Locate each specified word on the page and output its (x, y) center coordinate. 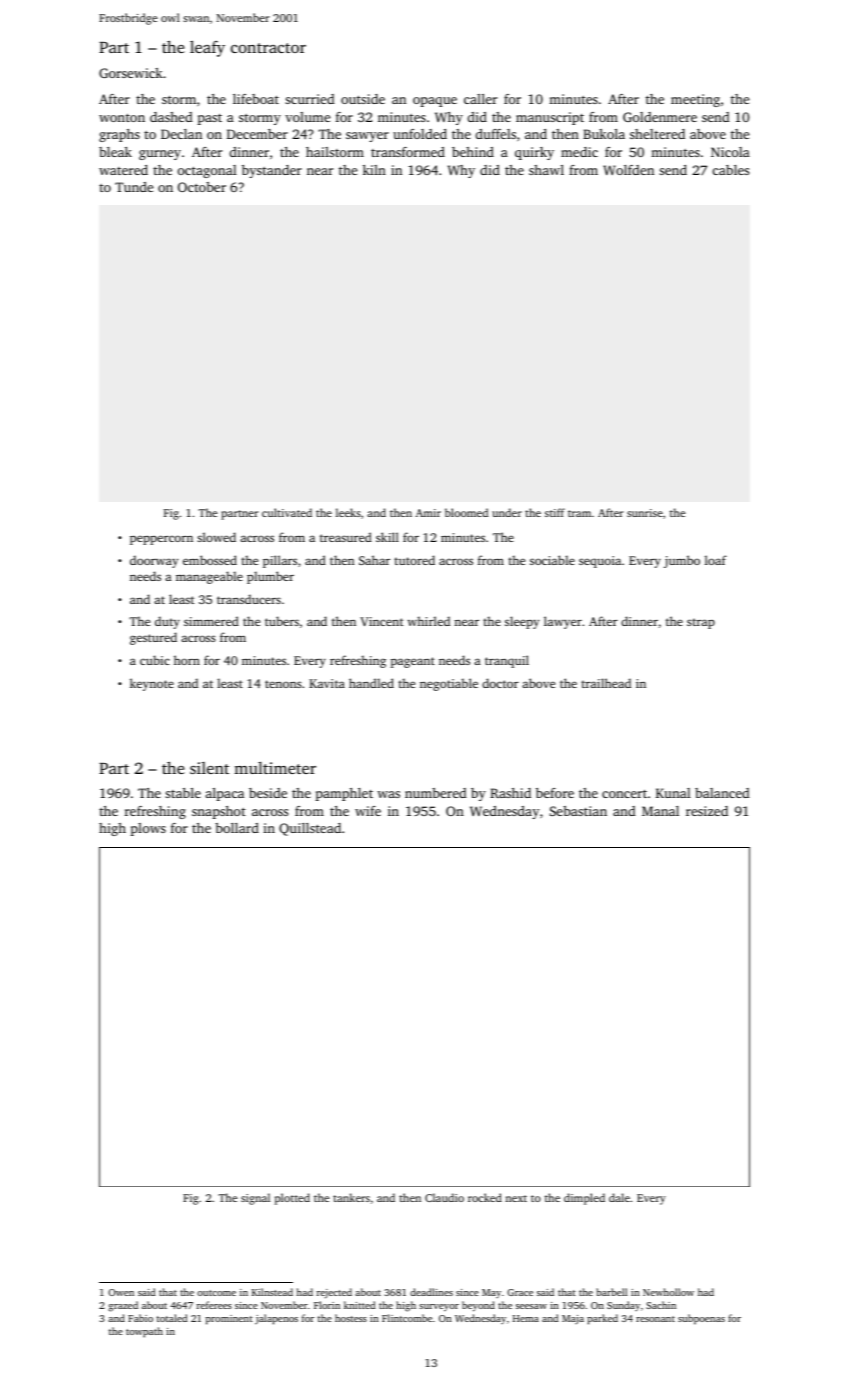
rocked (485, 1197)
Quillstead (310, 829)
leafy (207, 48)
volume (308, 117)
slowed (216, 537)
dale (619, 1197)
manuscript (550, 118)
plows (148, 829)
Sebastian (578, 811)
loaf (716, 560)
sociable (552, 560)
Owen (121, 1292)
